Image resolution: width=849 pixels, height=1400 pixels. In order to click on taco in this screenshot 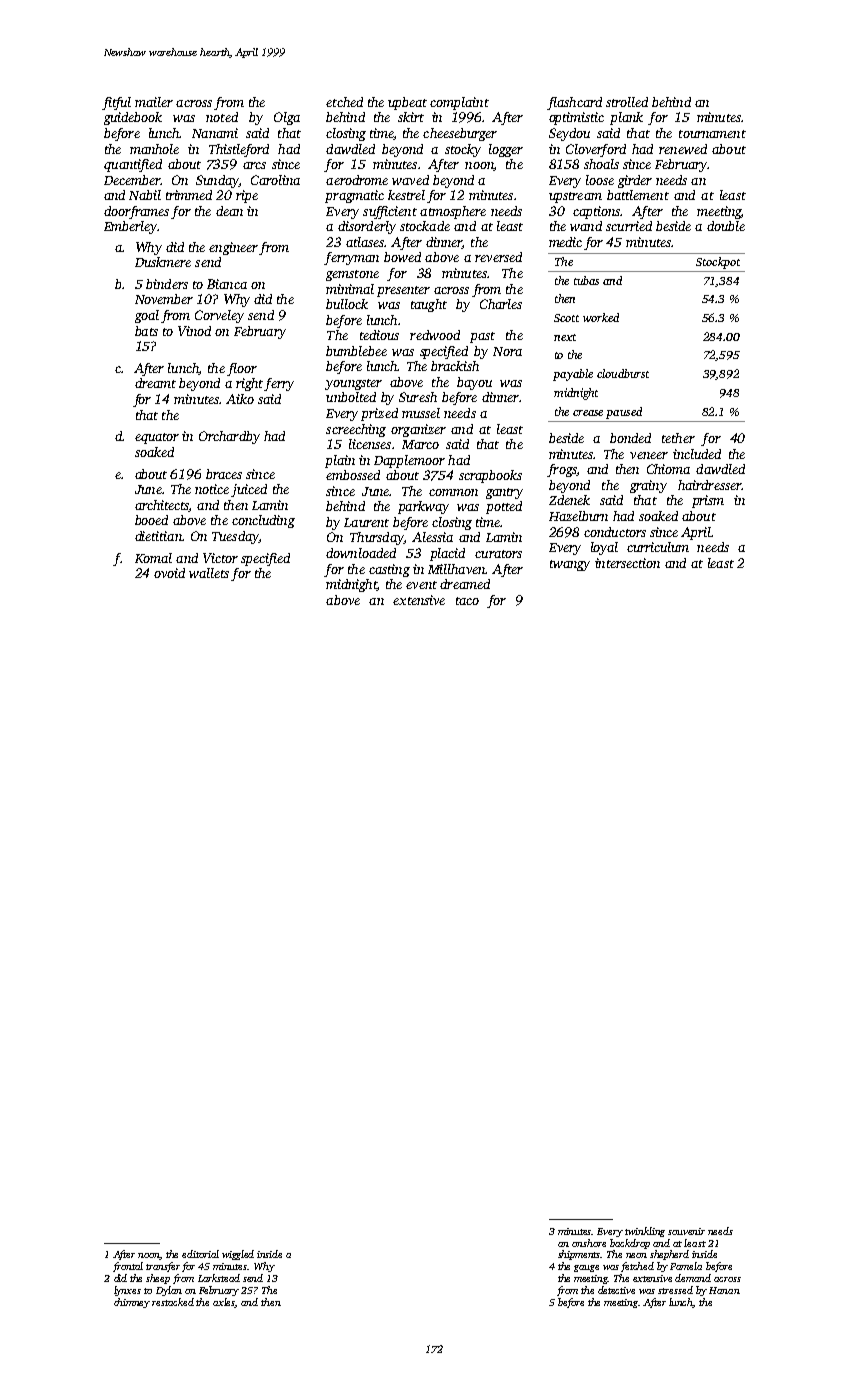, I will do `click(467, 601)`.
